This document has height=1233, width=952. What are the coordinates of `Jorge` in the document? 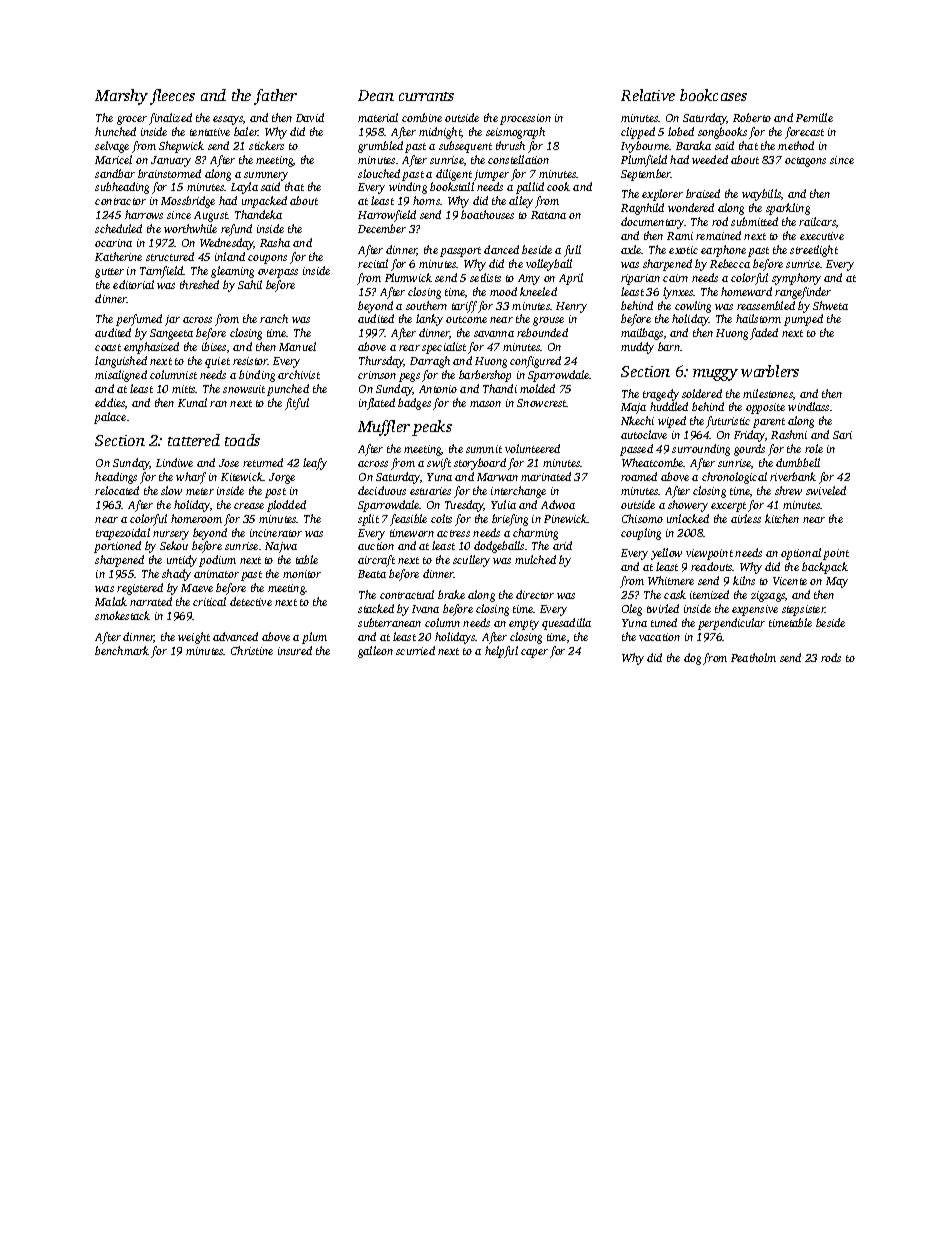 It's located at (282, 478).
